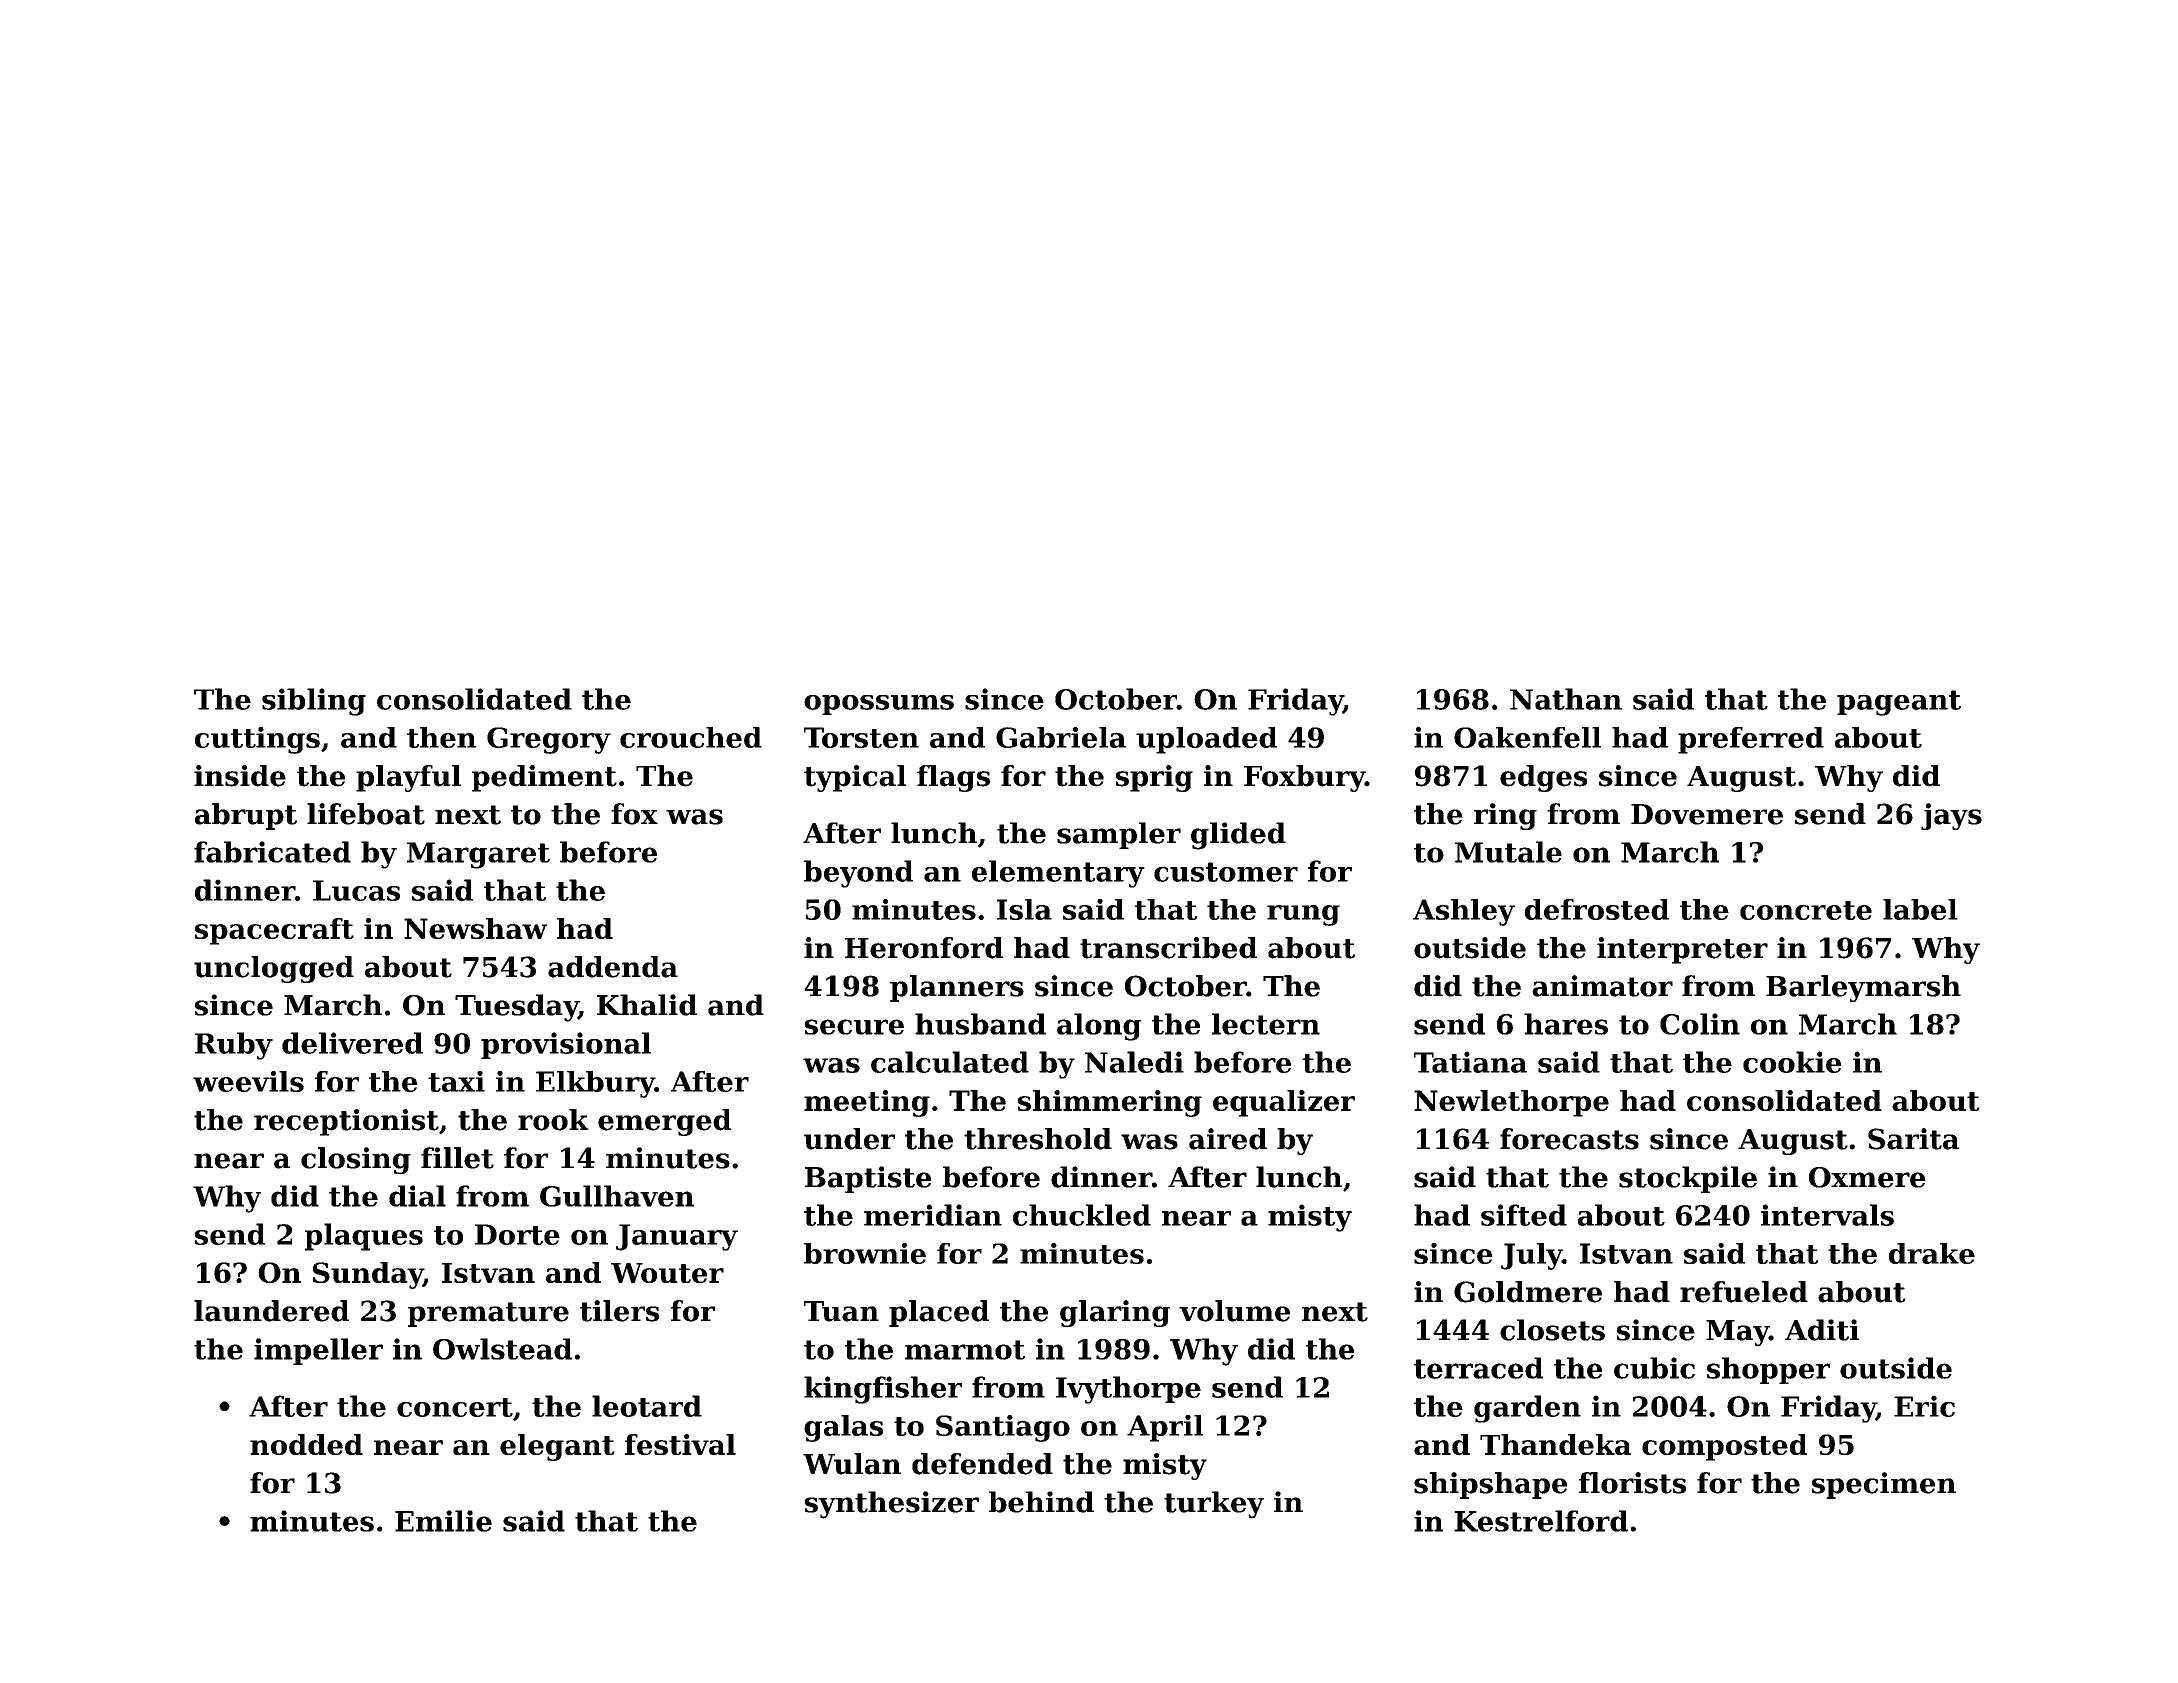 The width and height of the image is (2178, 1683). Describe the element at coordinates (318, 1351) in the image. I see `impeller` at that location.
